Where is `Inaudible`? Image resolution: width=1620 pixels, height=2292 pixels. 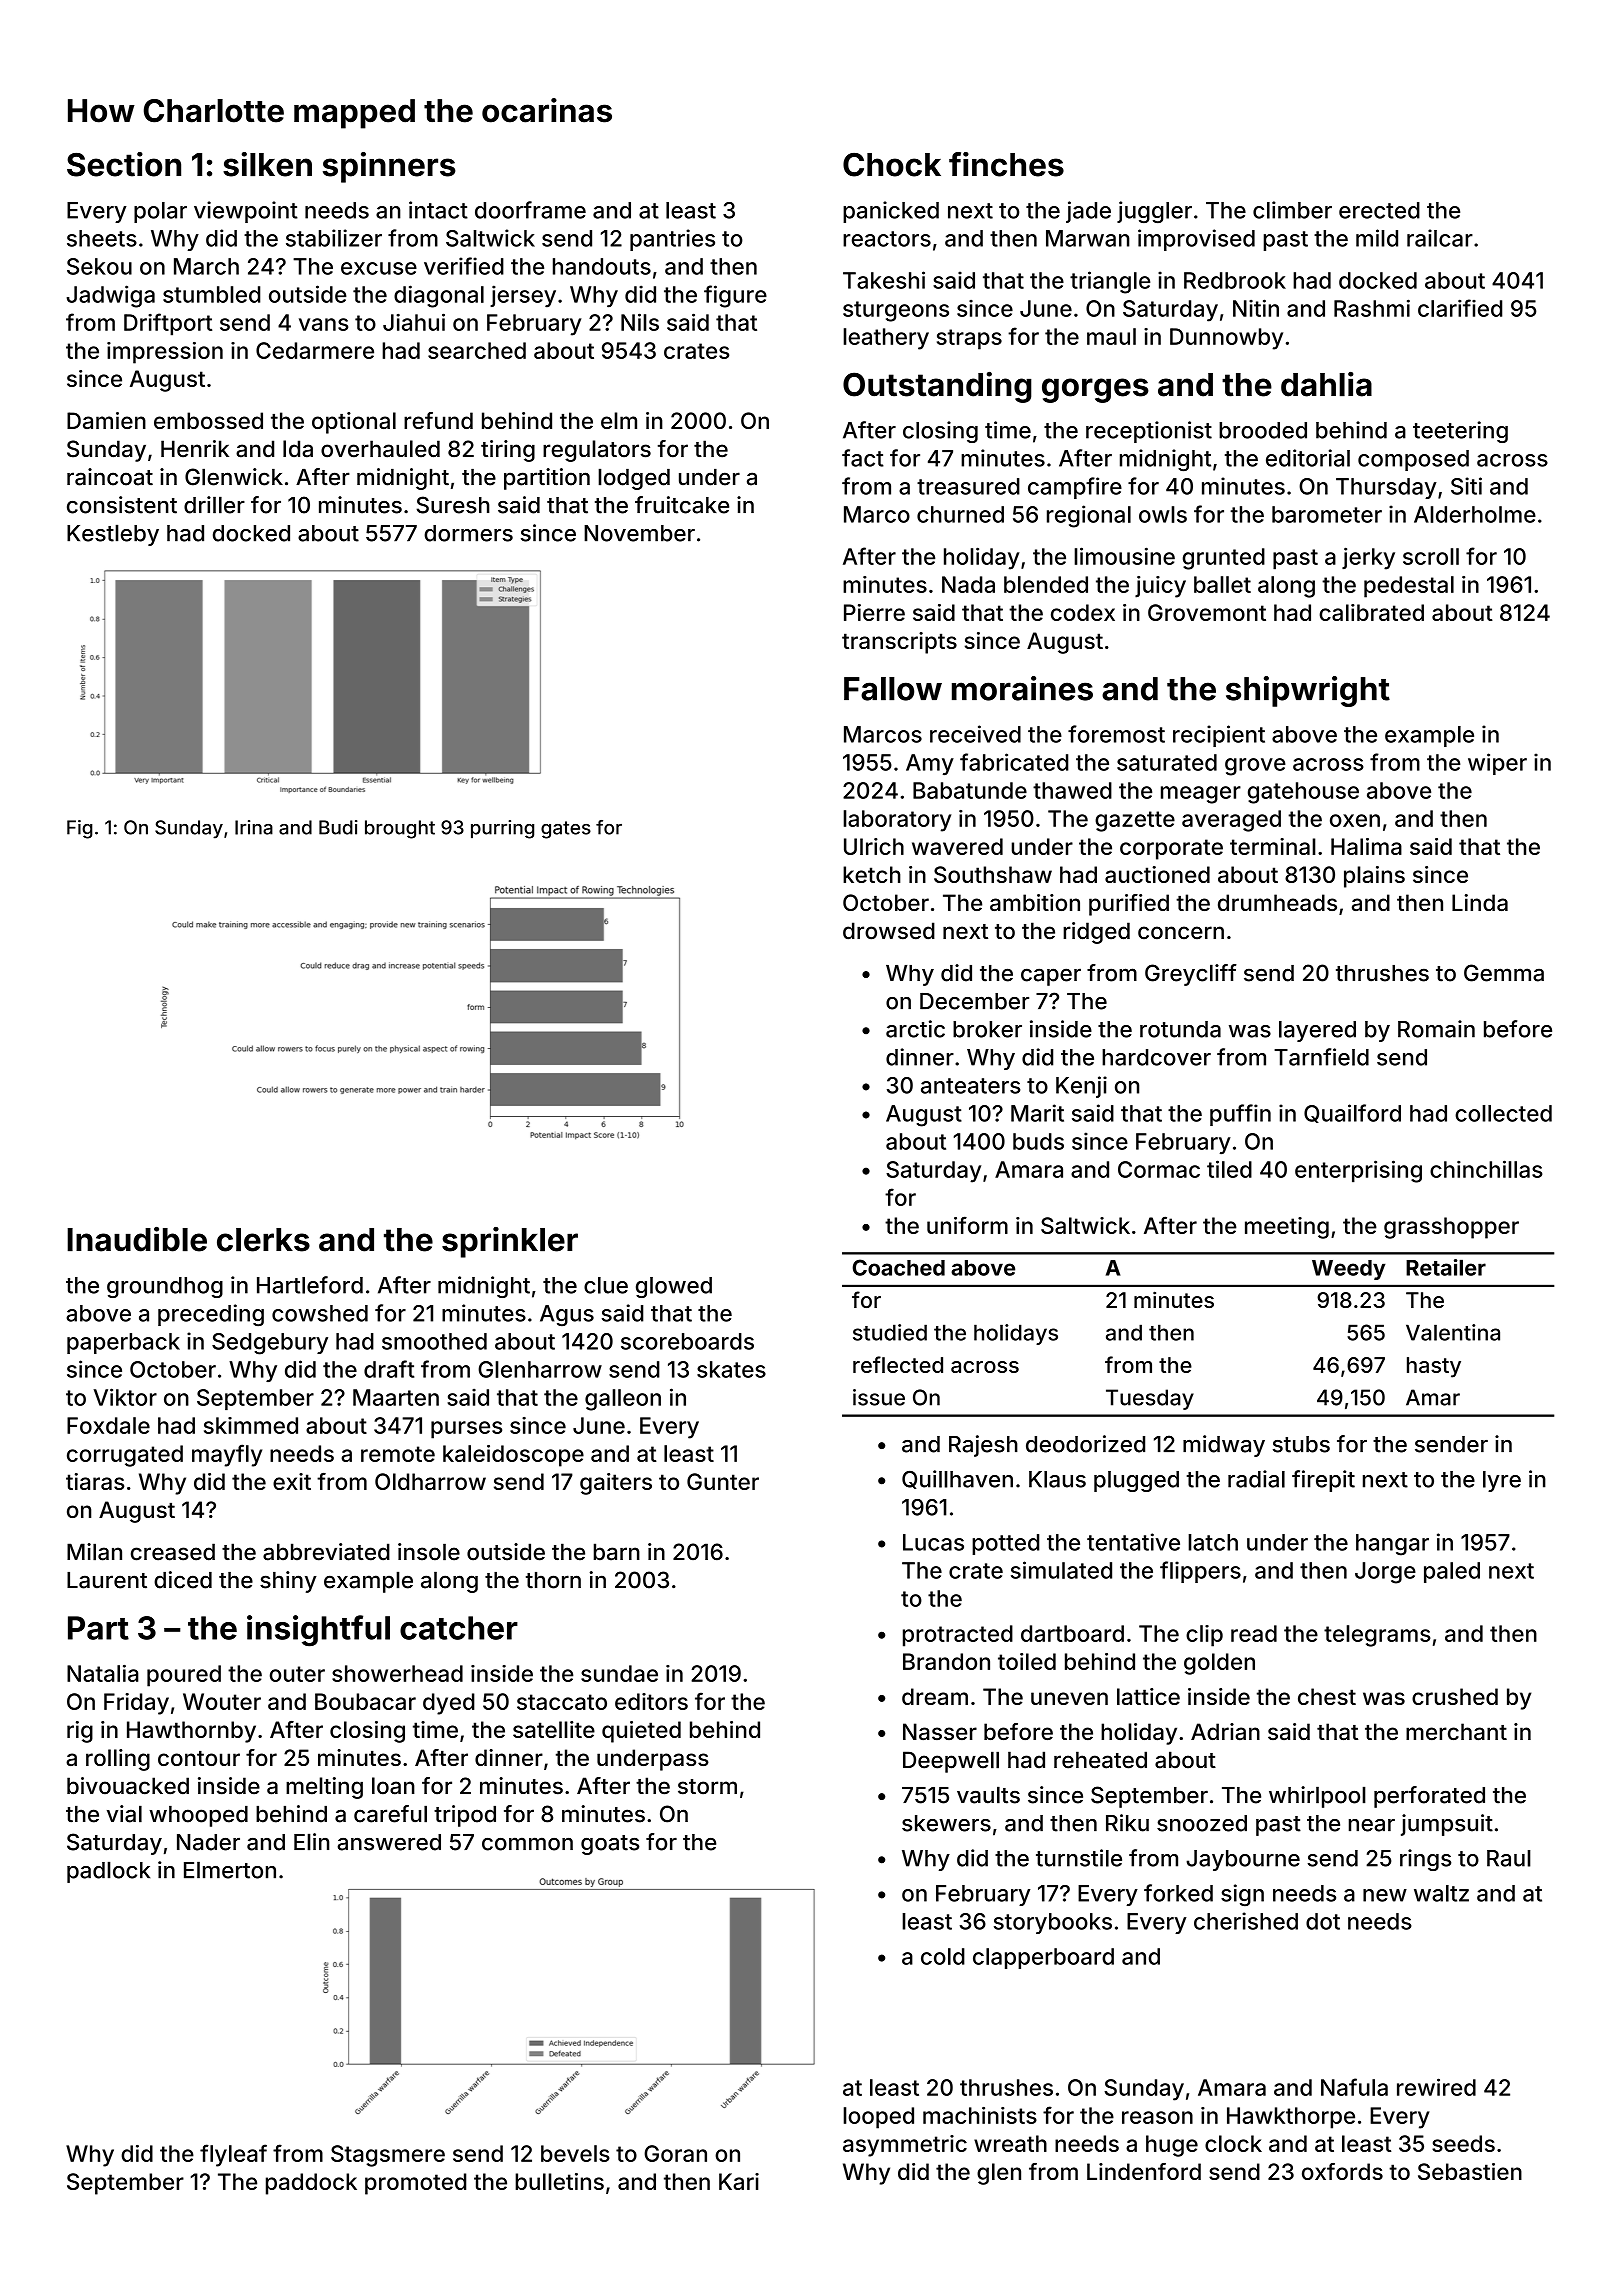
Inaudible is located at coordinates (137, 1239).
